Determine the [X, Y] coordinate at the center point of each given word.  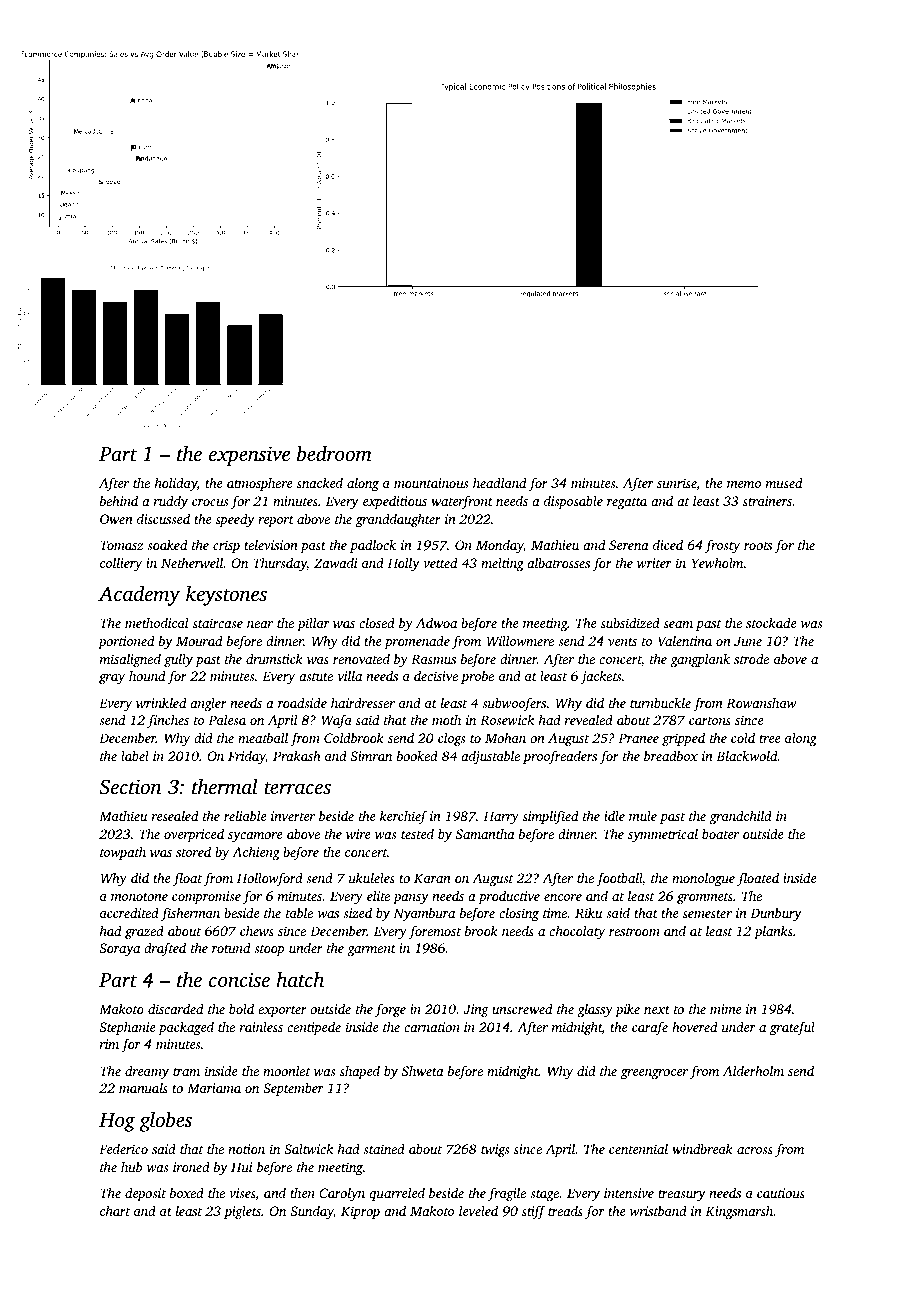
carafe [650, 1028]
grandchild [740, 817]
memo [744, 484]
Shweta [423, 1071]
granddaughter [398, 520]
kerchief [403, 817]
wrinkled [161, 703]
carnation [432, 1027]
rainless [261, 1027]
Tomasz [121, 545]
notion [246, 1149]
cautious [781, 1193]
